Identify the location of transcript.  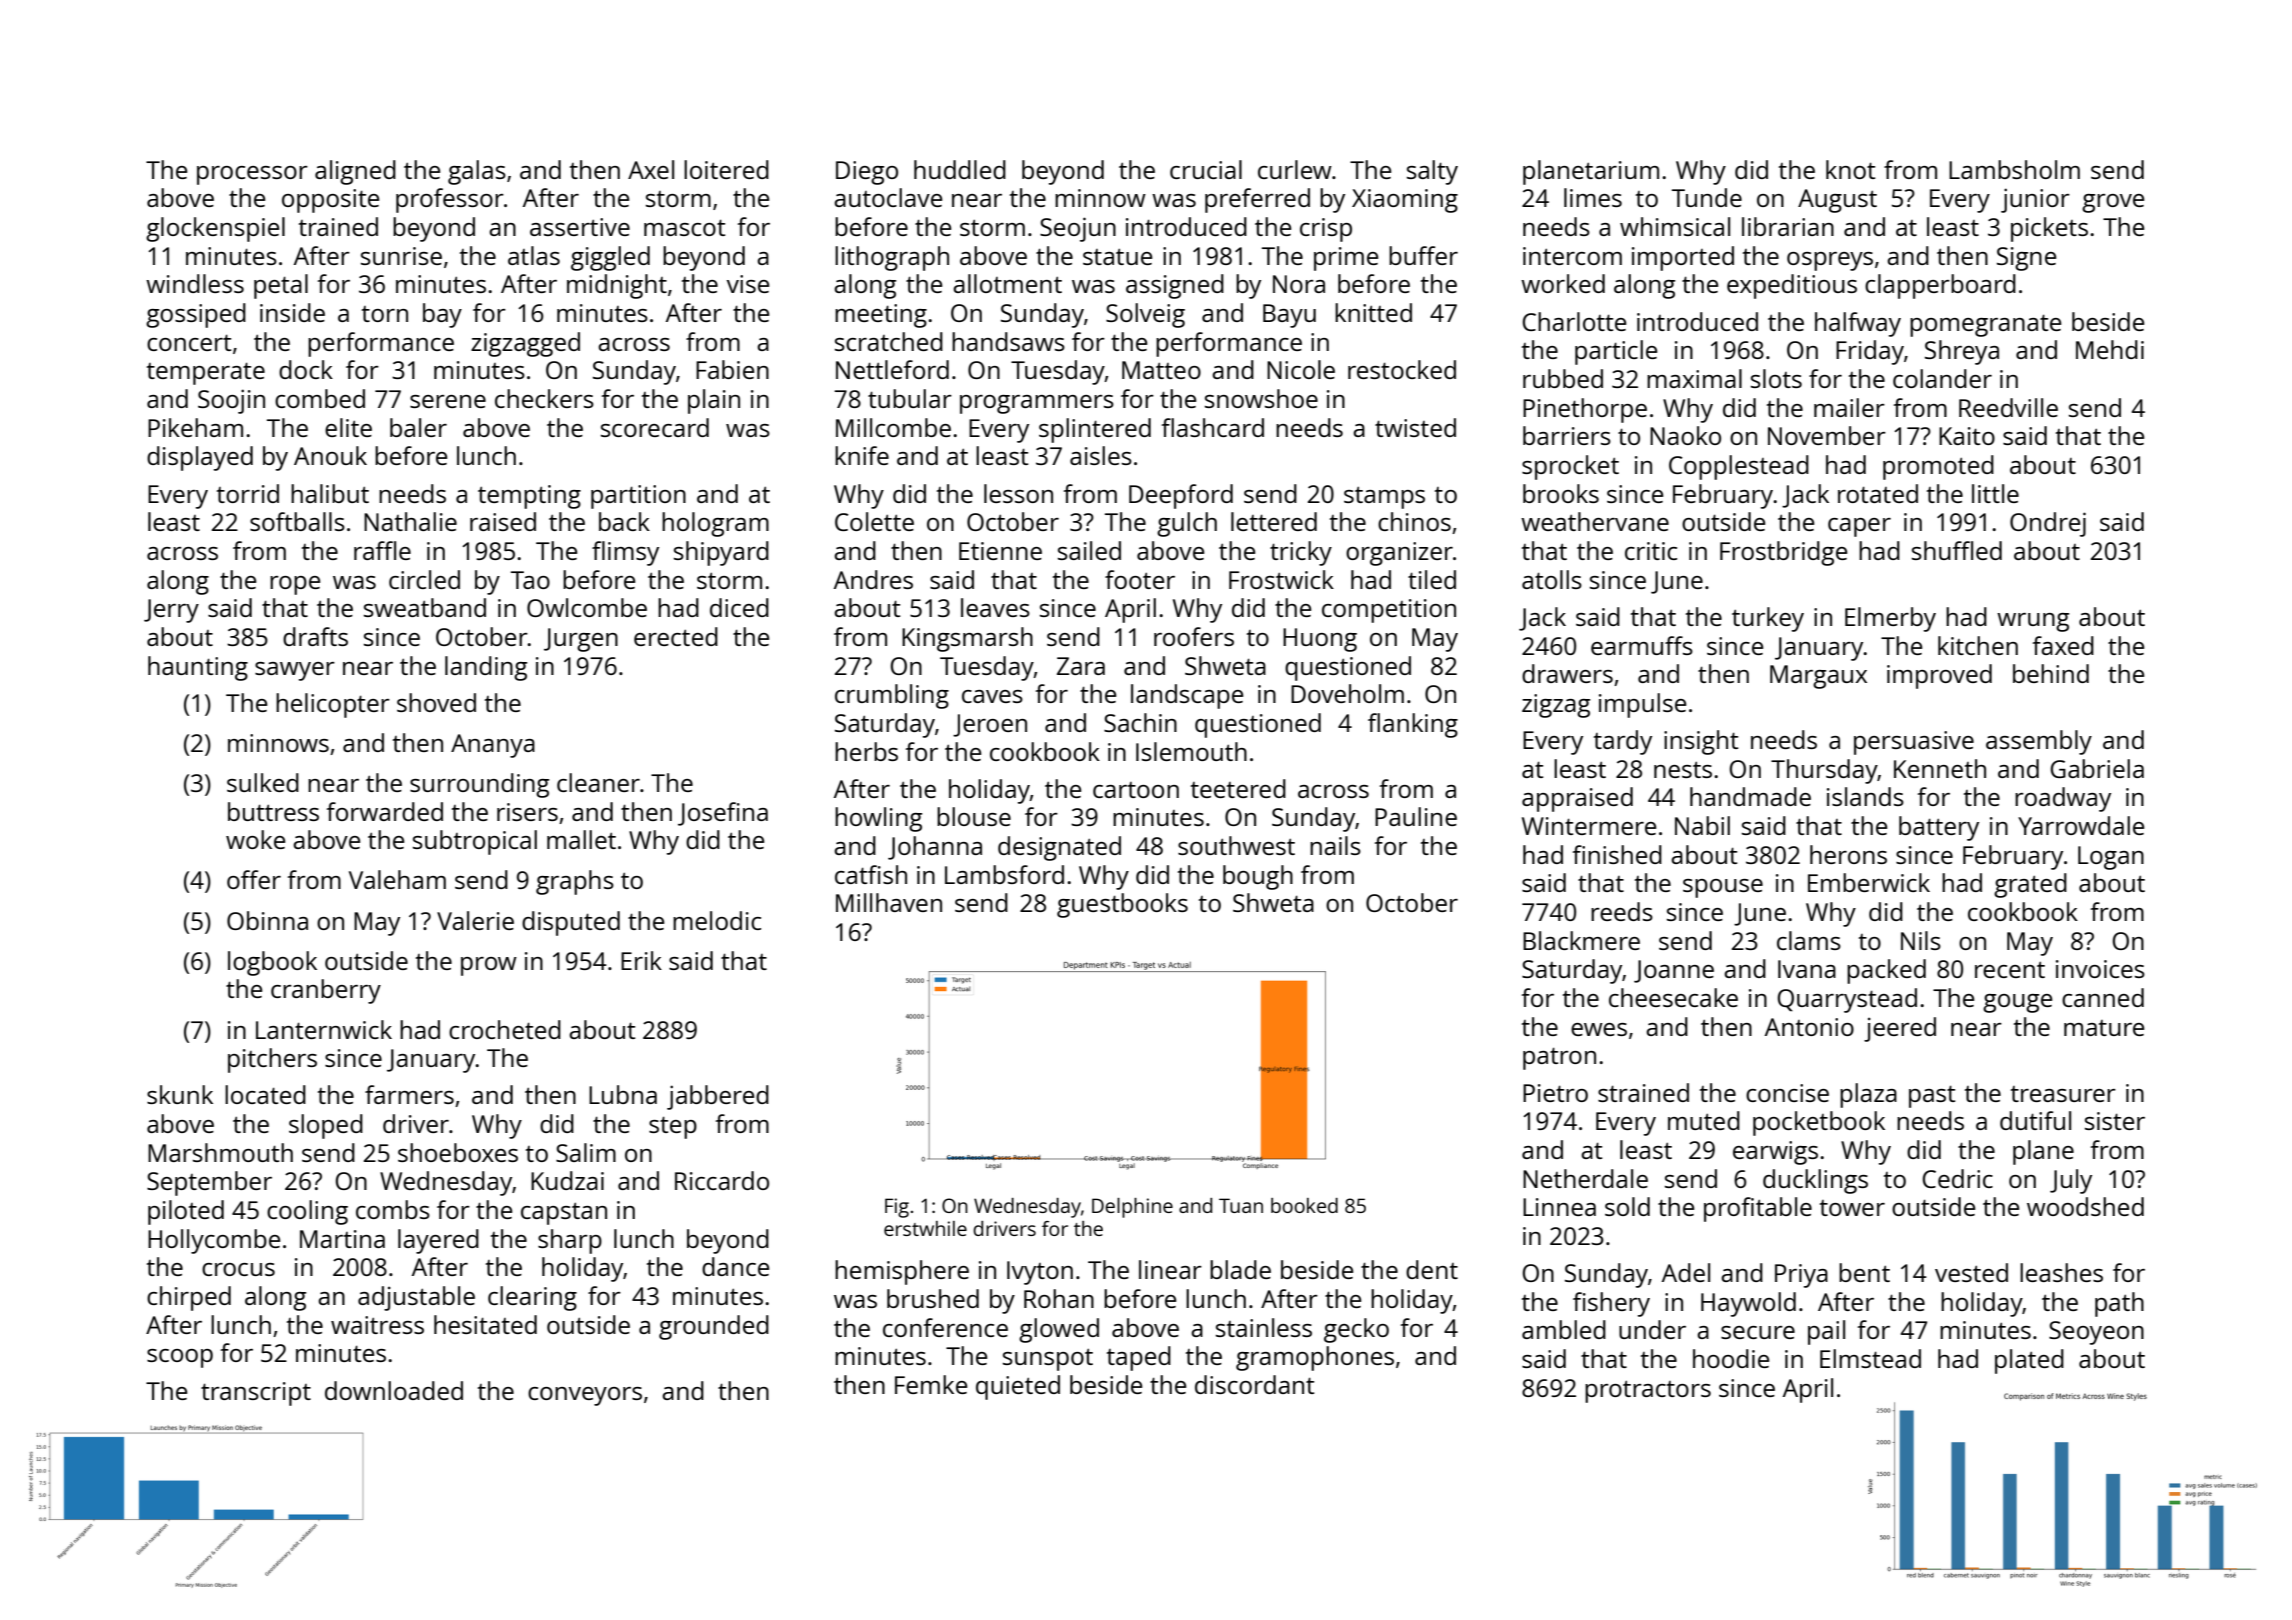
(256, 1394).
